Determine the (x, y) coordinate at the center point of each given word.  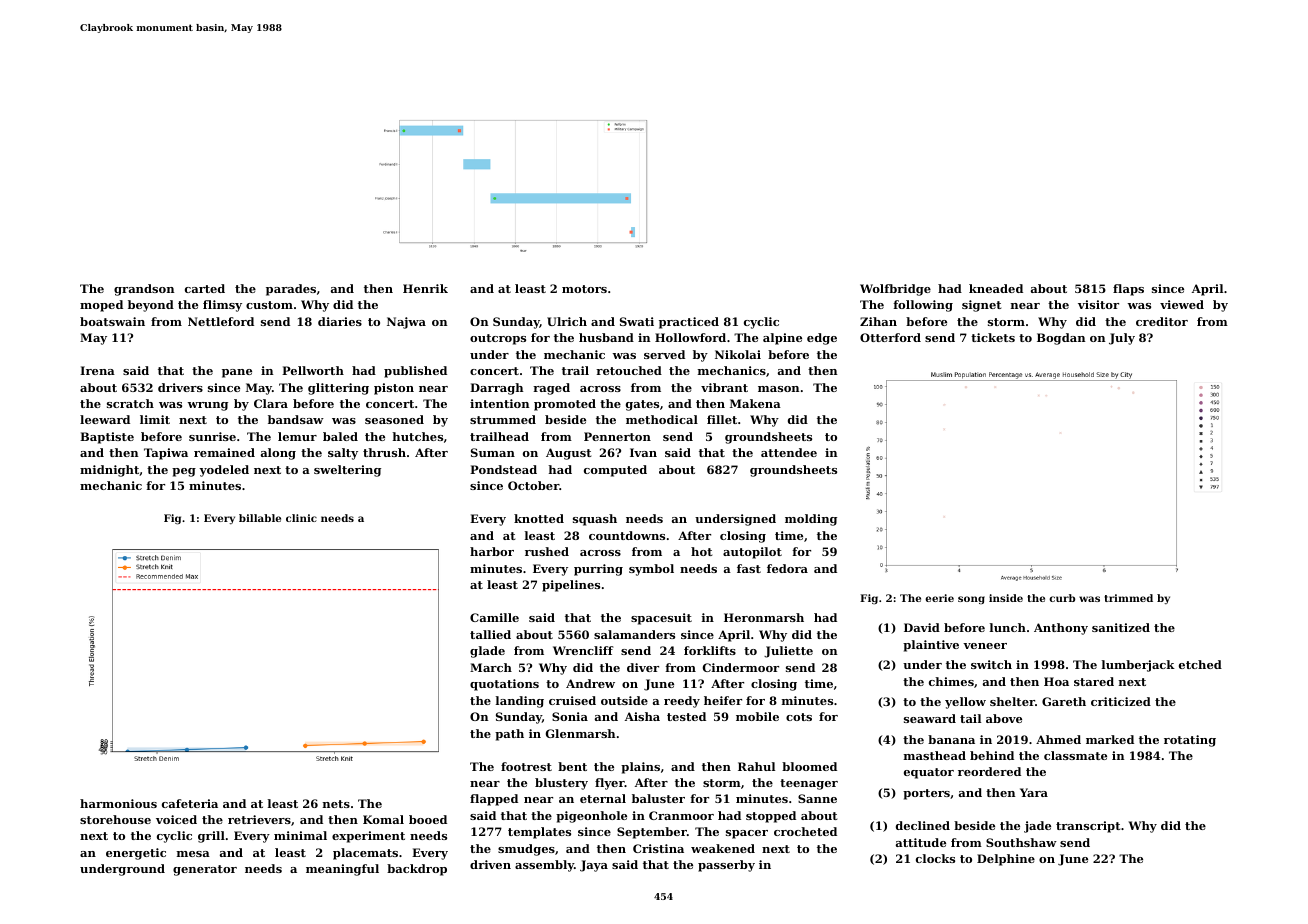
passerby (726, 866)
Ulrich (567, 321)
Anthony (1061, 629)
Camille (494, 617)
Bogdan (1061, 339)
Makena (755, 403)
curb (1062, 598)
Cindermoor (741, 667)
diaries (340, 321)
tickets (993, 337)
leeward (105, 419)
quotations (504, 685)
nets (336, 804)
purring (598, 570)
